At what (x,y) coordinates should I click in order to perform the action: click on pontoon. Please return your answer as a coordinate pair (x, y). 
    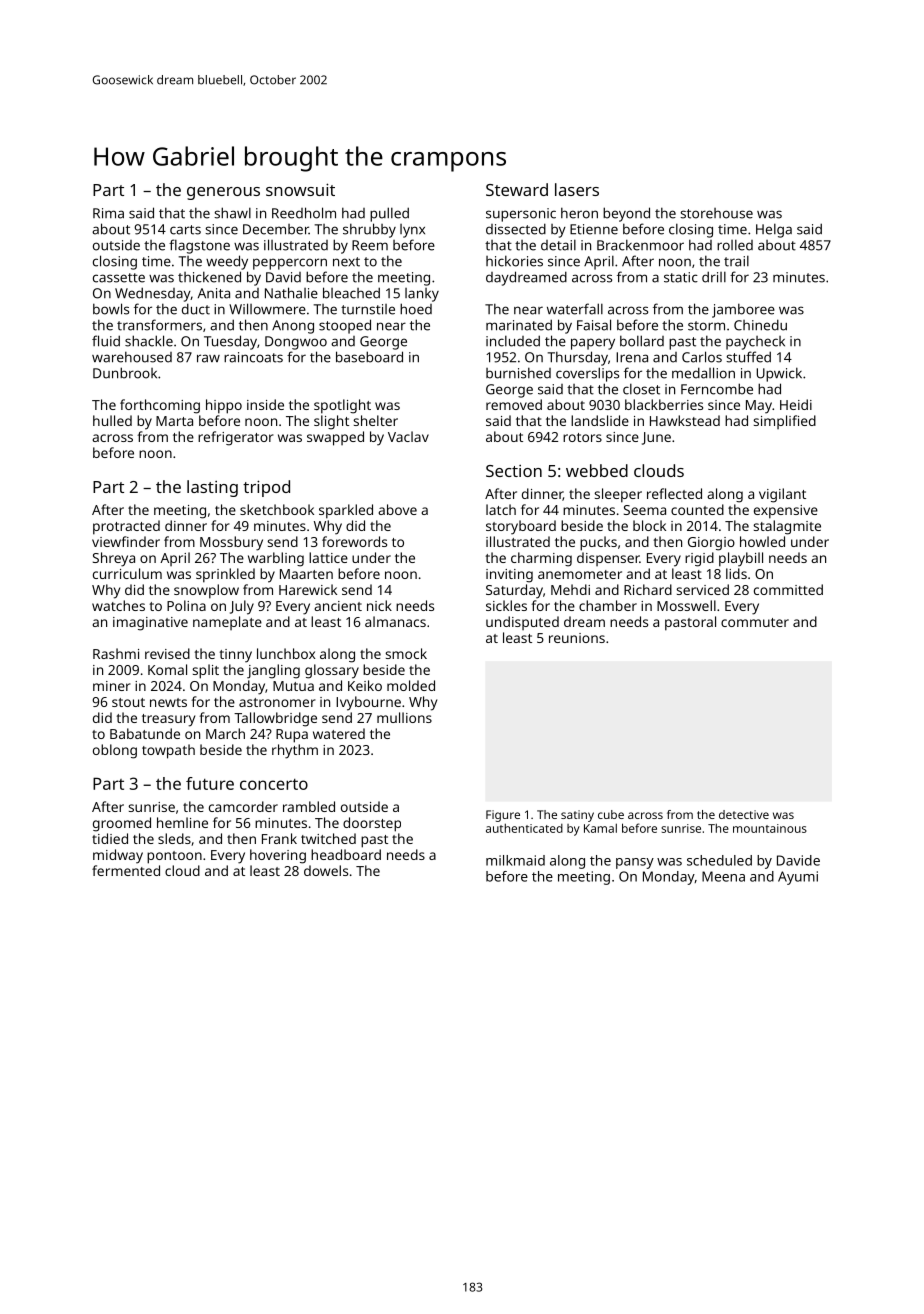
    Looking at the image, I should click on (174, 857).
